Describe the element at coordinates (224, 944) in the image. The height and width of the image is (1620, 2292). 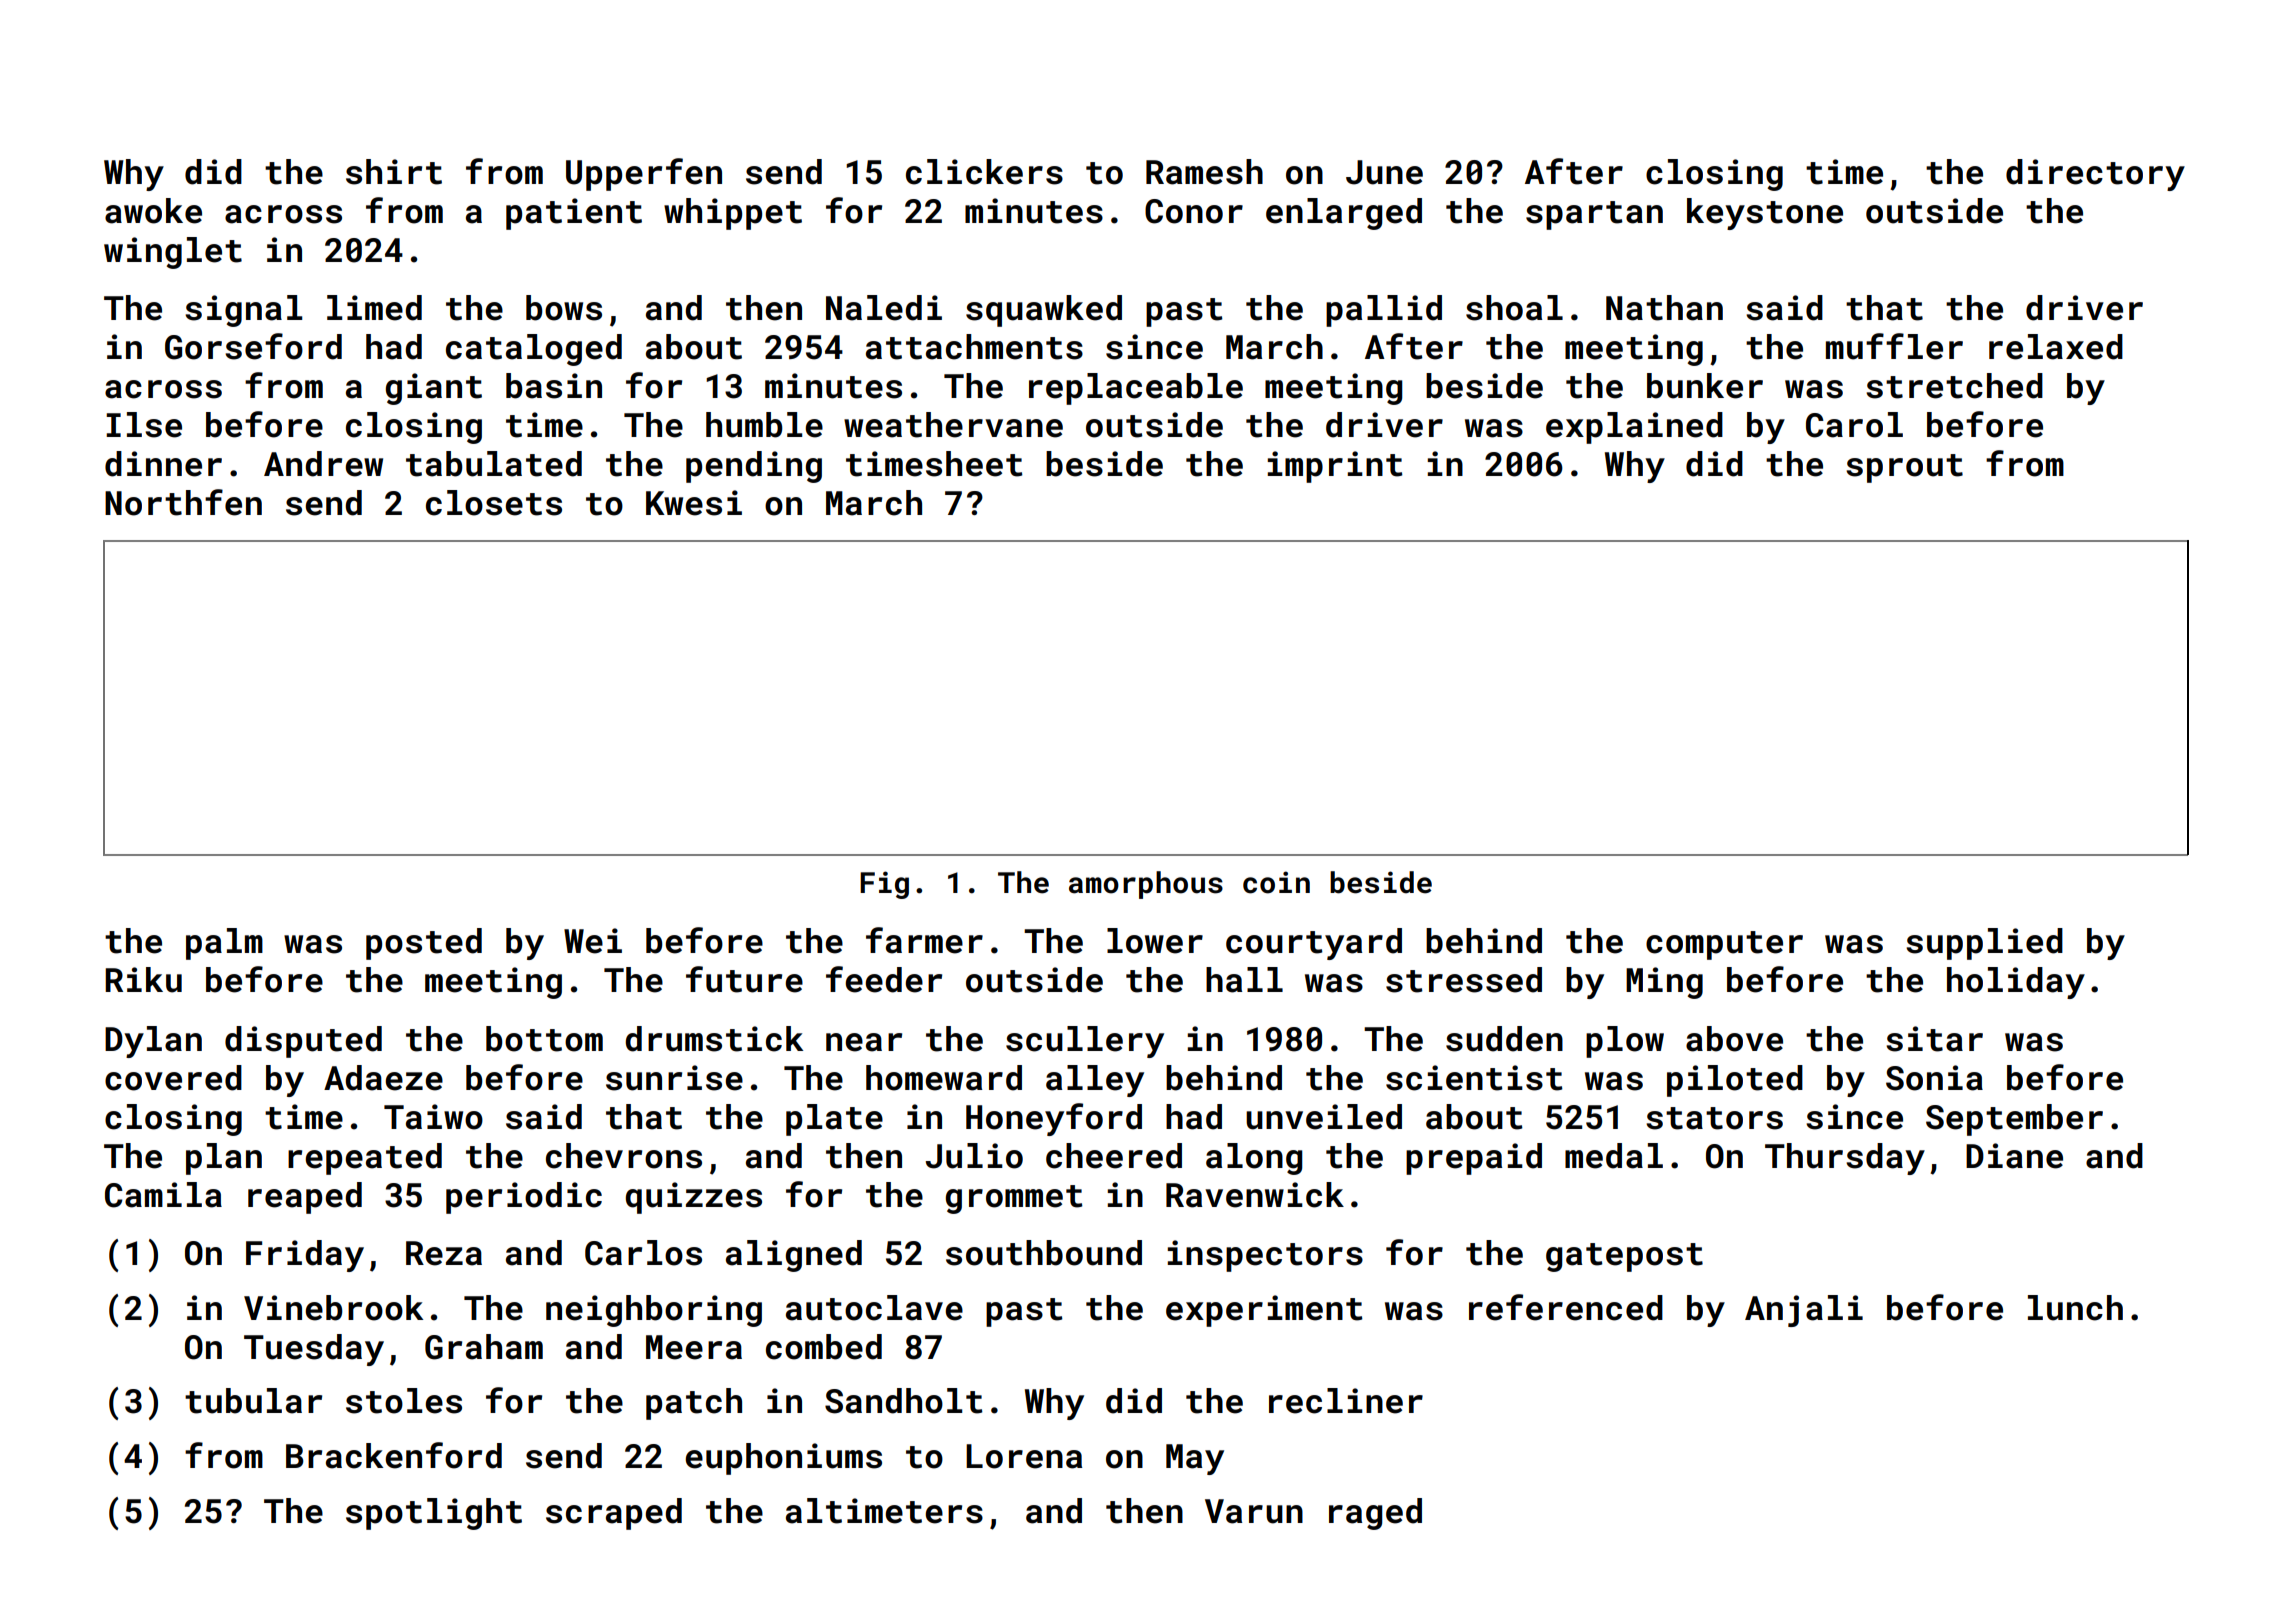
I see `palm` at that location.
